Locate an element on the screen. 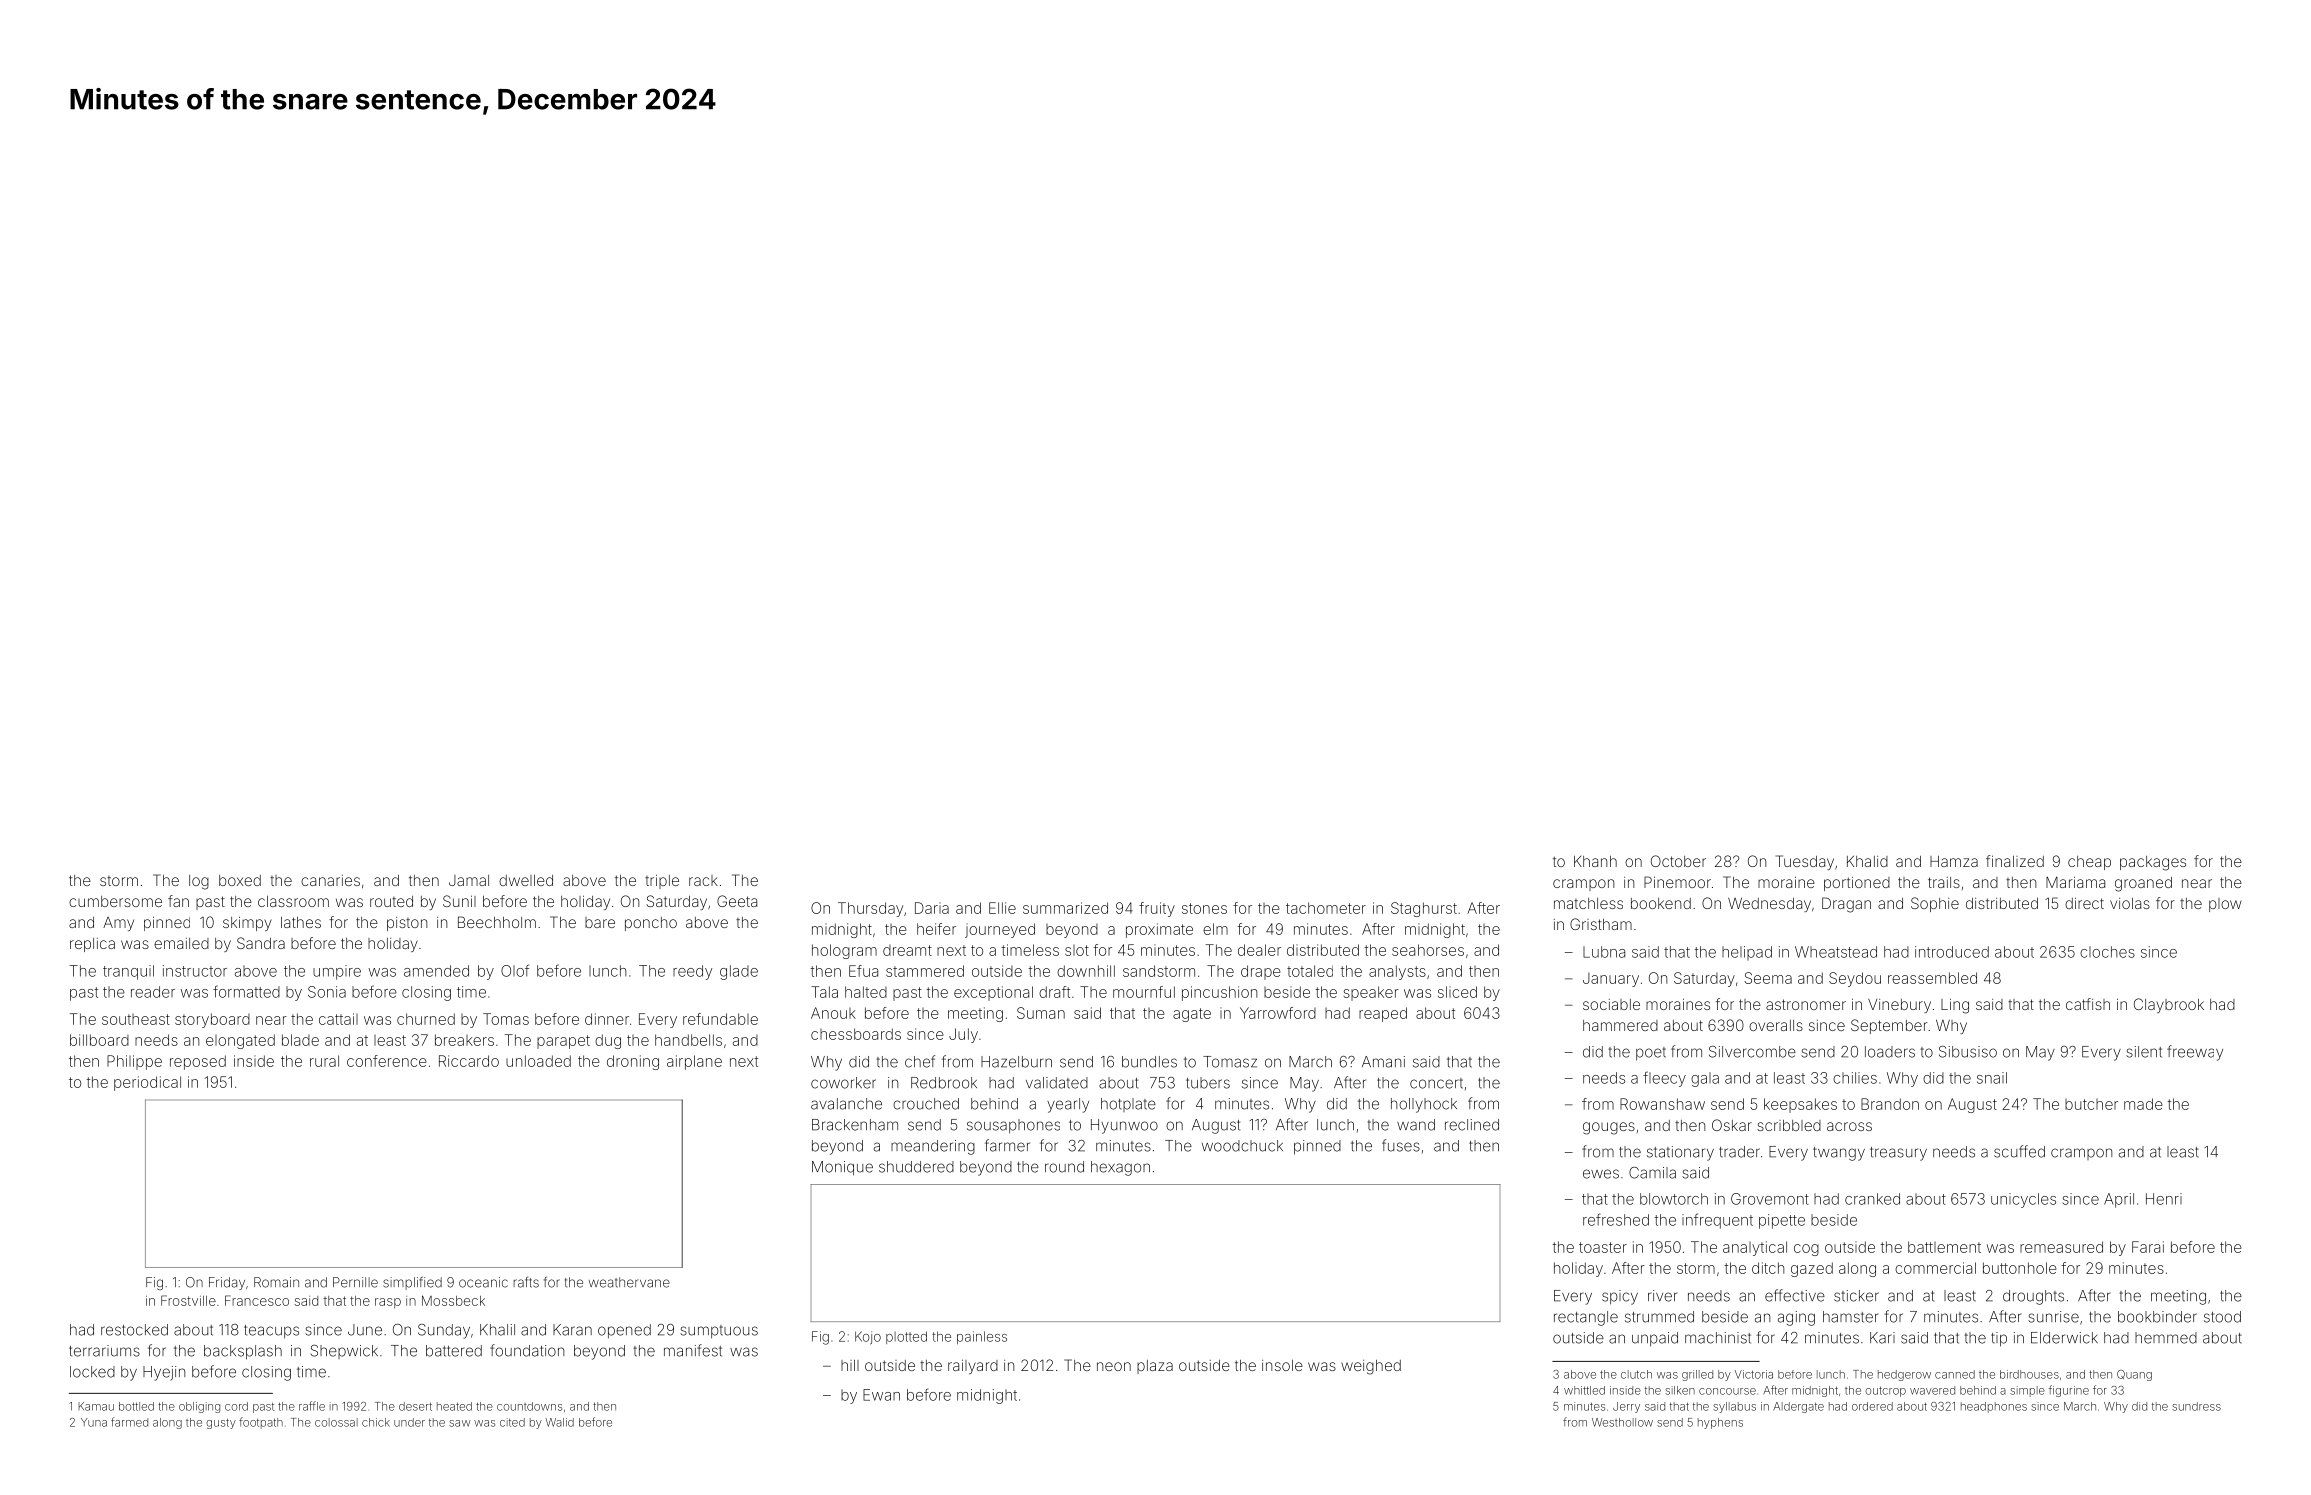  toaster is located at coordinates (1603, 1247).
